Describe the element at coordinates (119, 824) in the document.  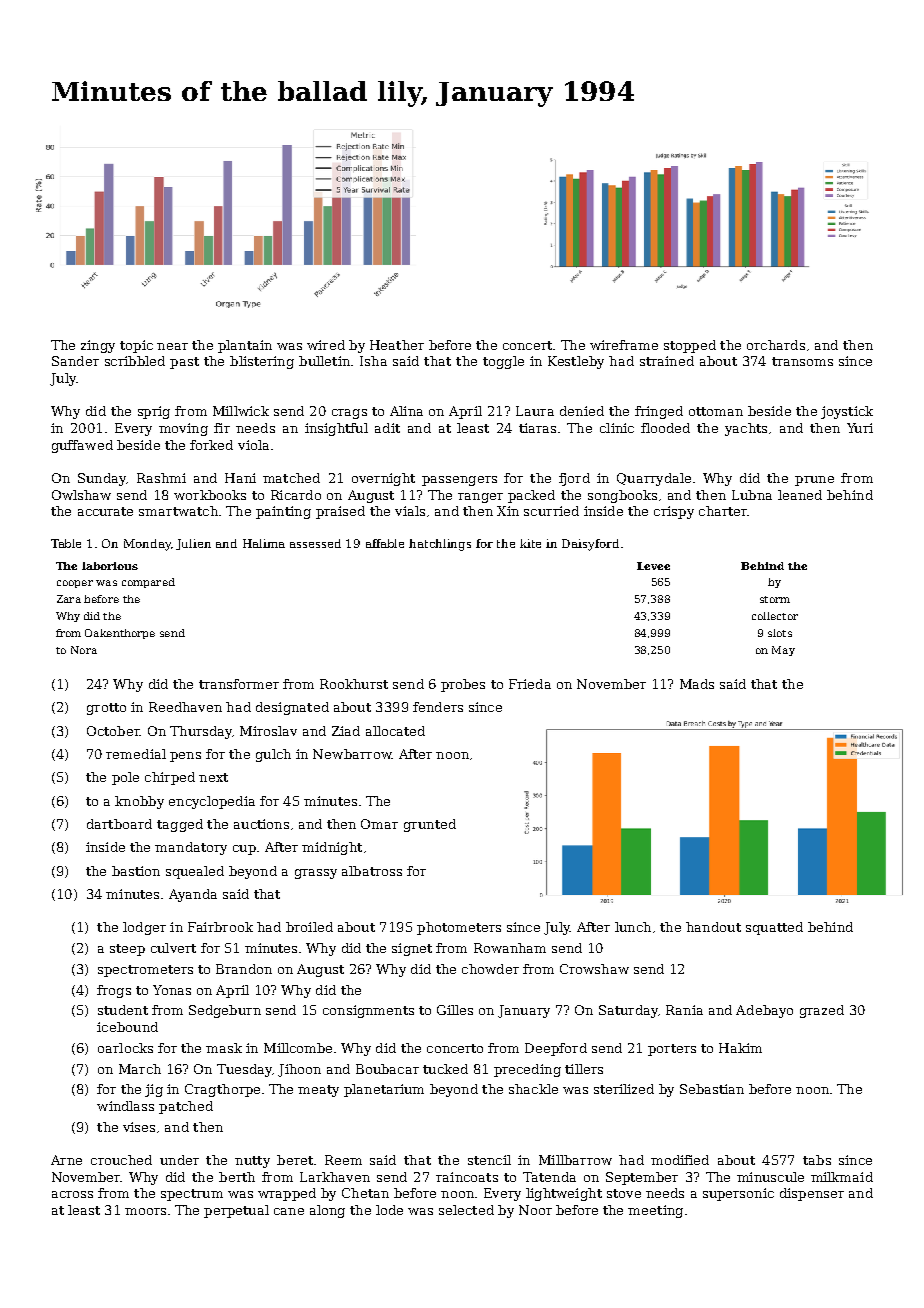
I see `dartboard` at that location.
